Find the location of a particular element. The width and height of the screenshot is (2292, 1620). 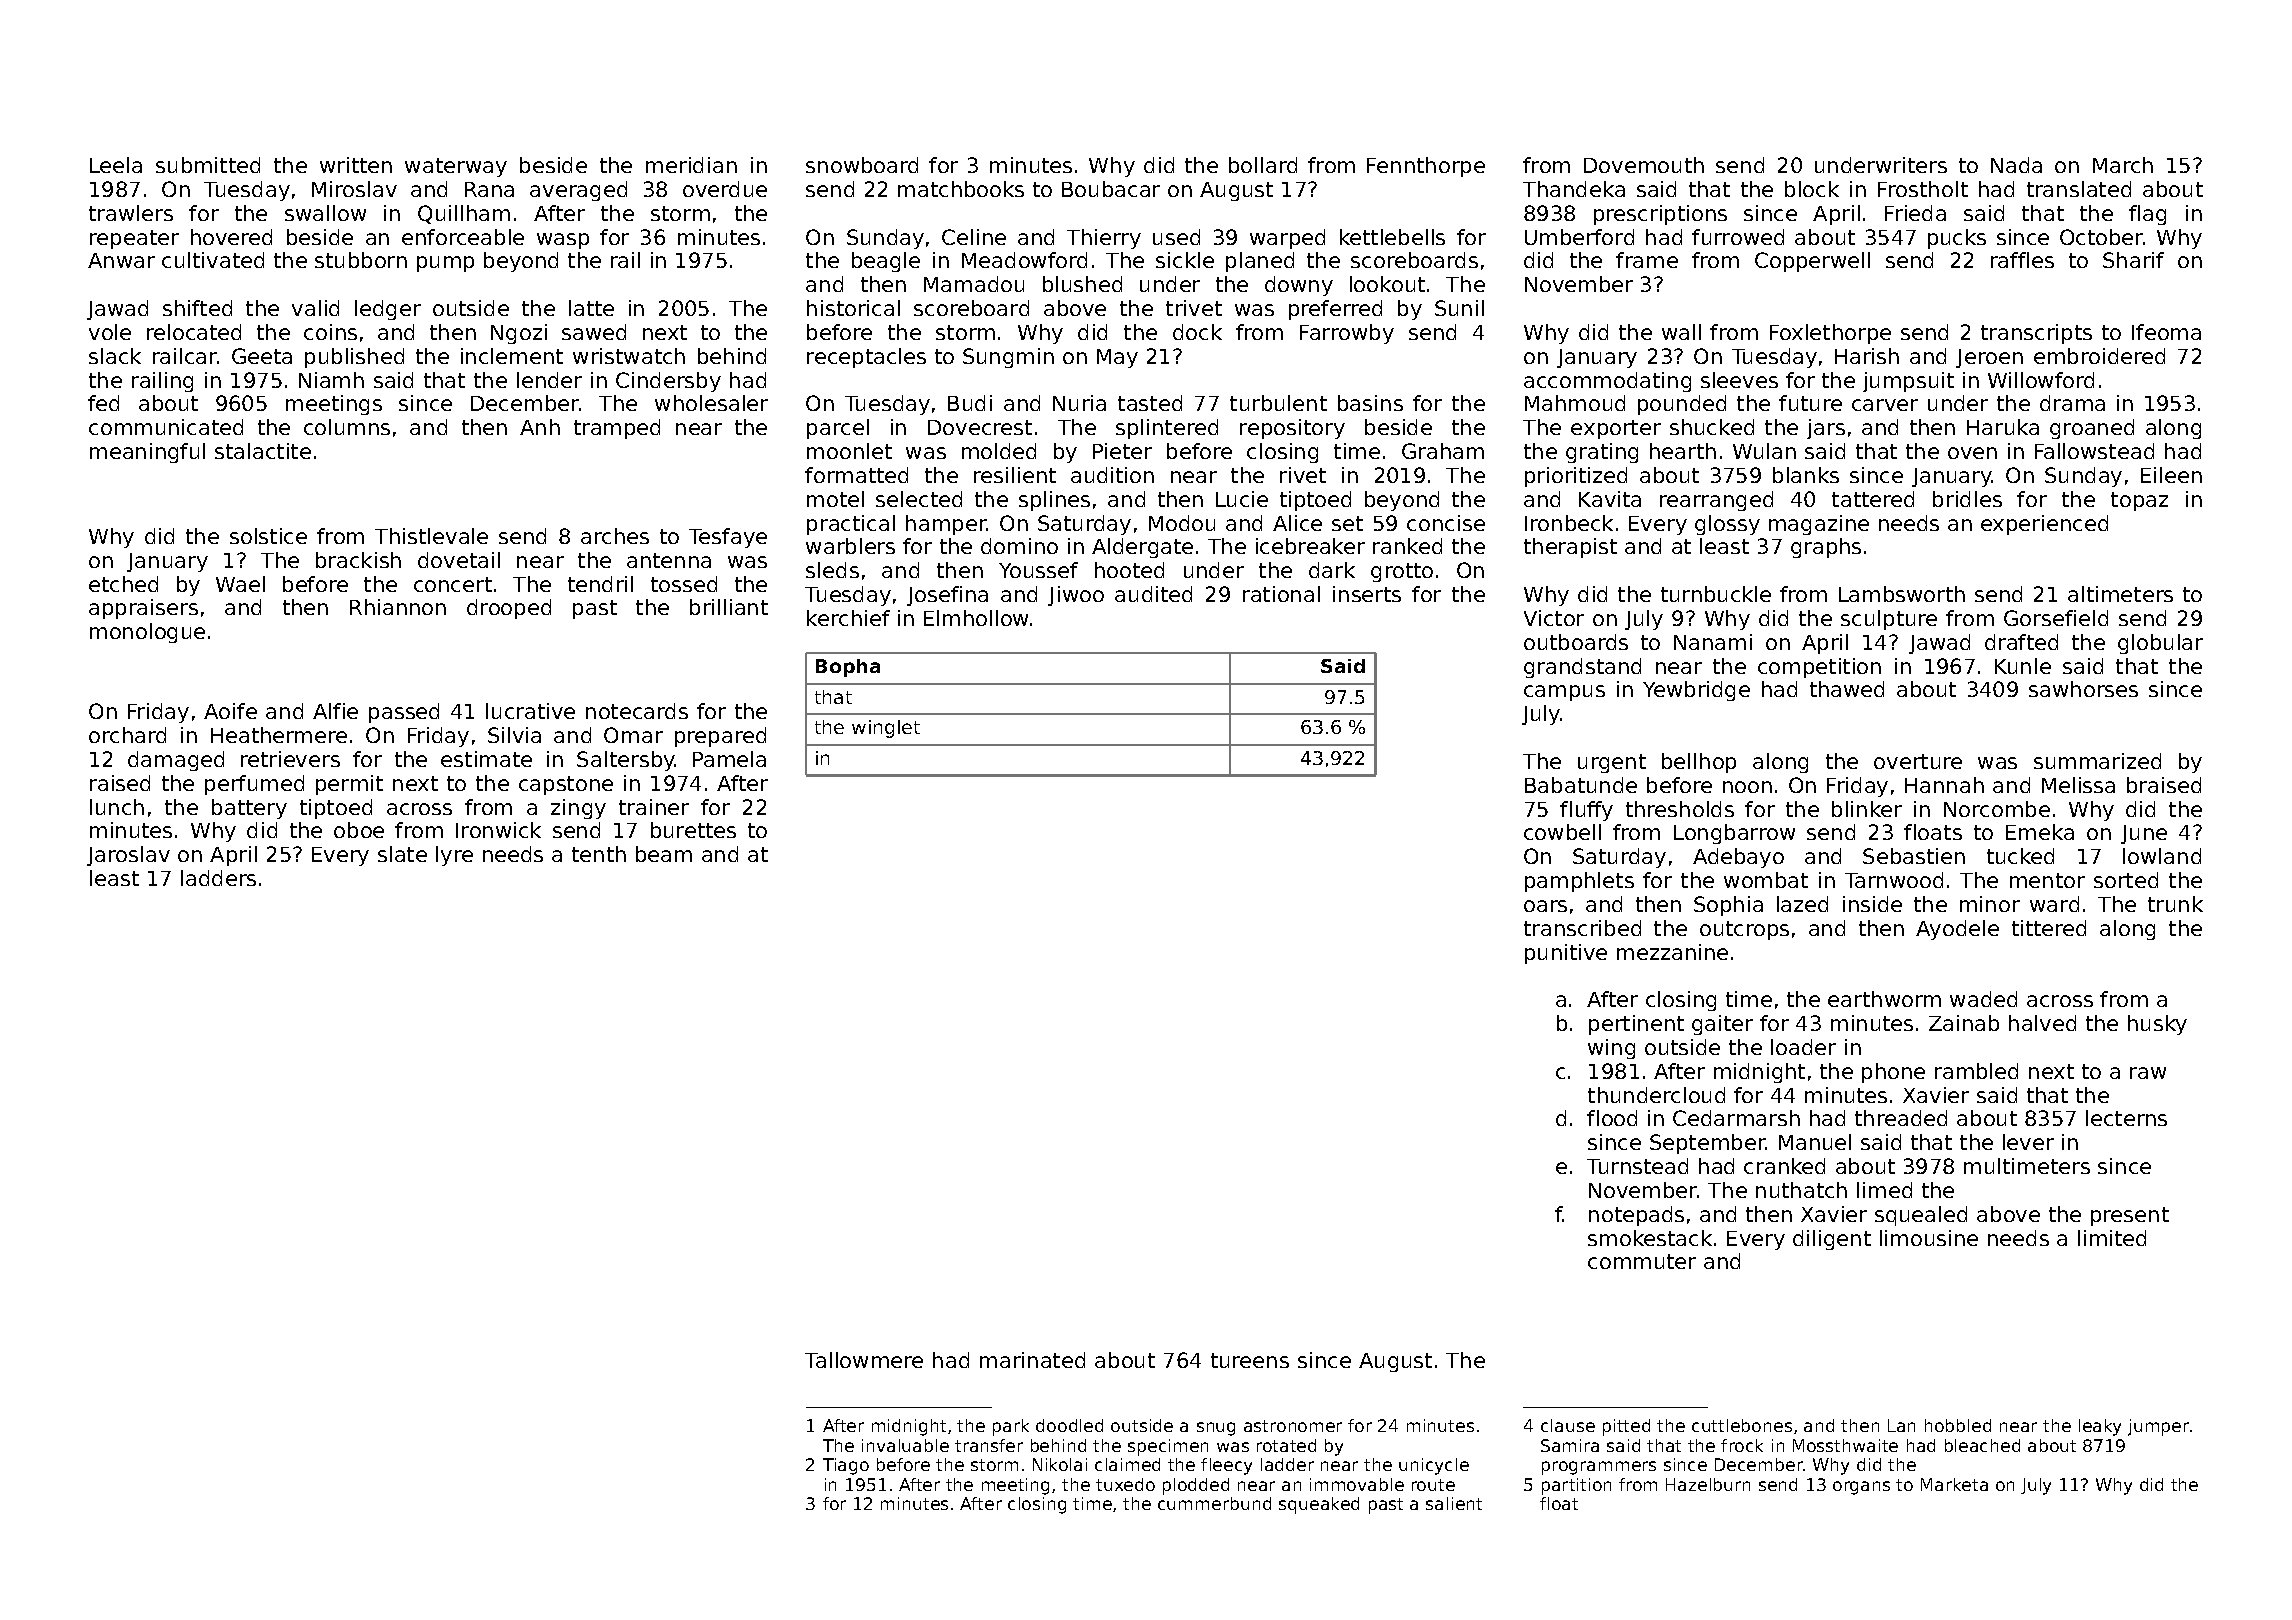

limited is located at coordinates (2112, 1238).
